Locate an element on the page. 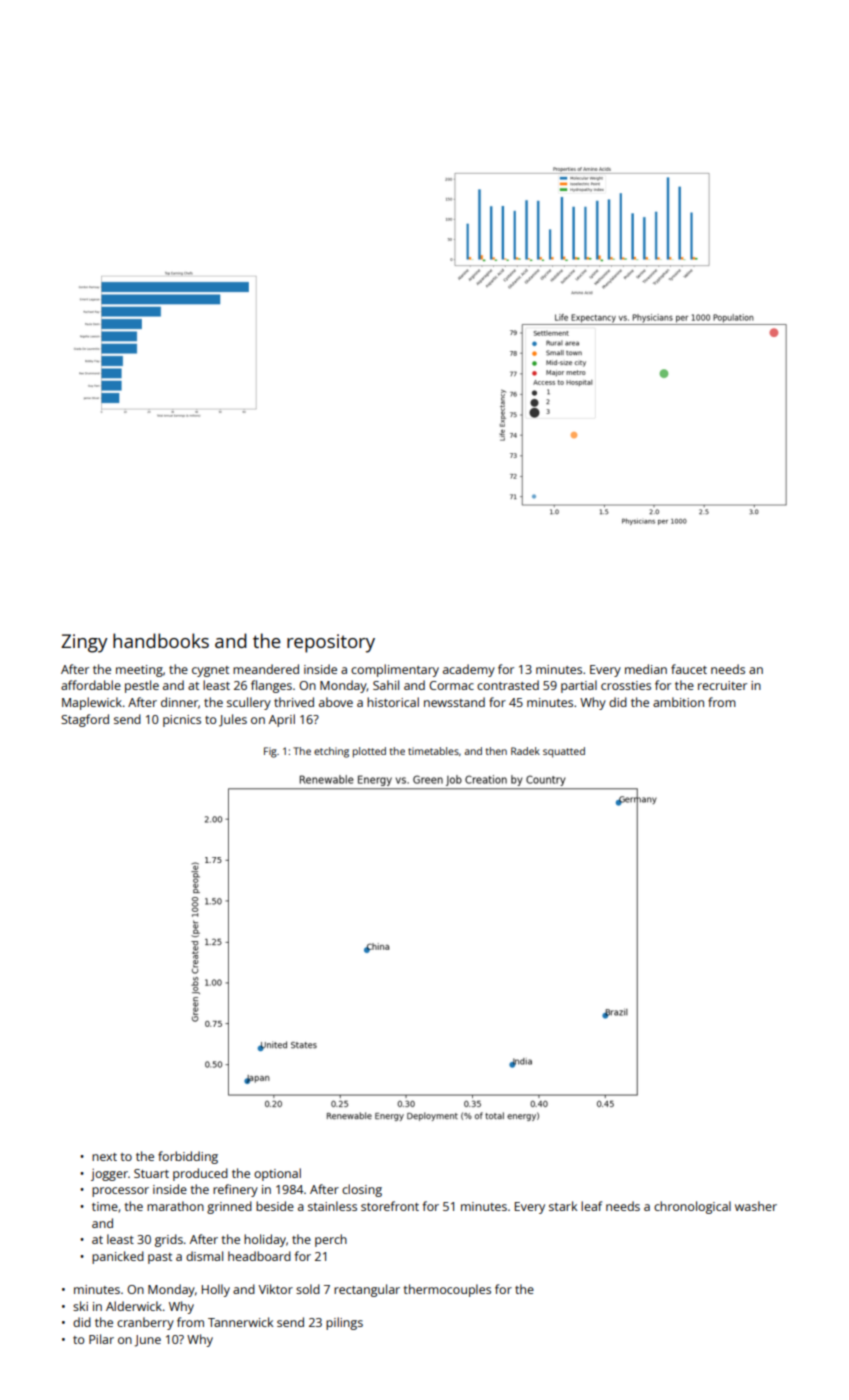  forbidding is located at coordinates (188, 1157).
